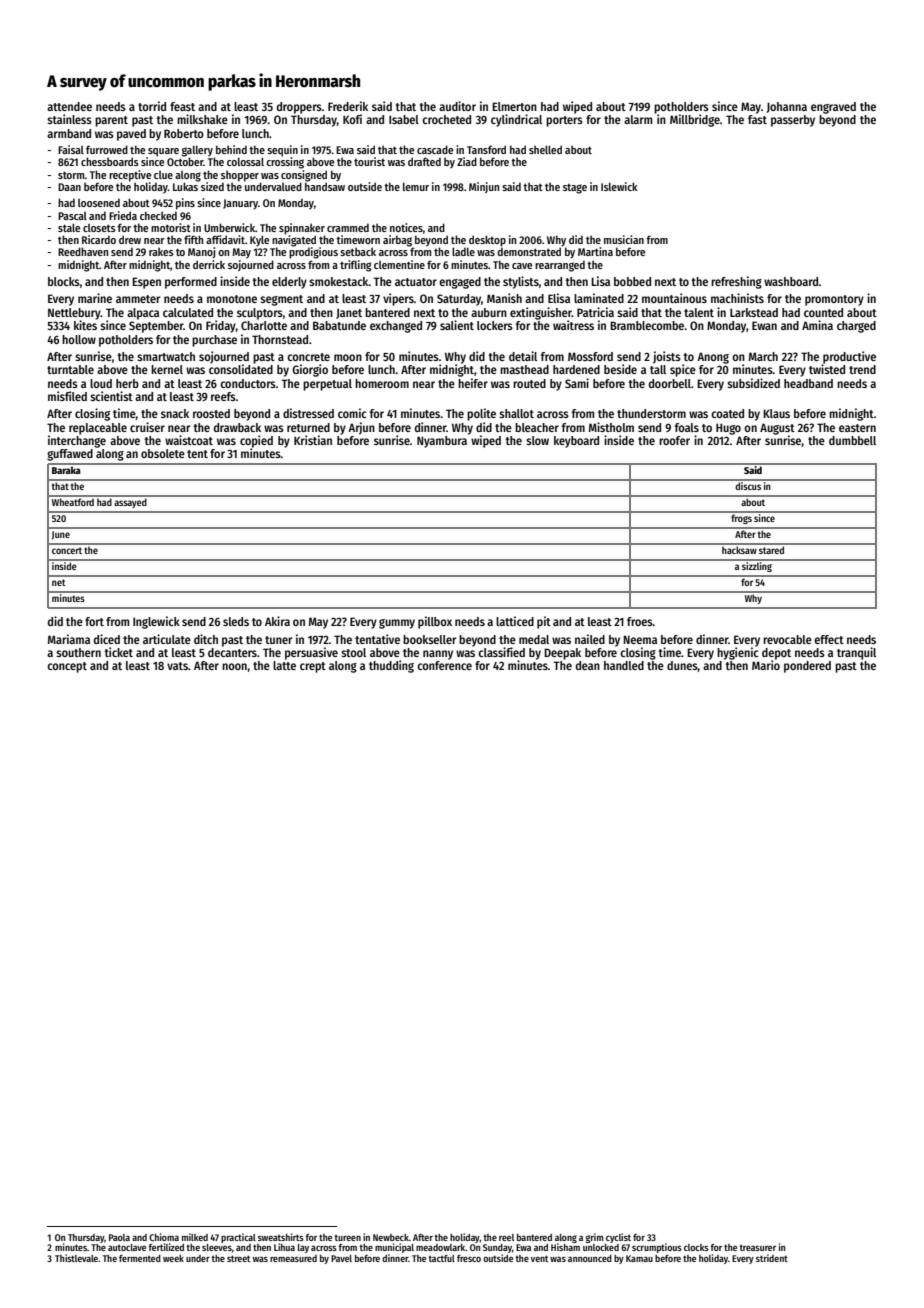 This screenshot has width=924, height=1308. What do you see at coordinates (202, 119) in the screenshot?
I see `milkshake` at bounding box center [202, 119].
